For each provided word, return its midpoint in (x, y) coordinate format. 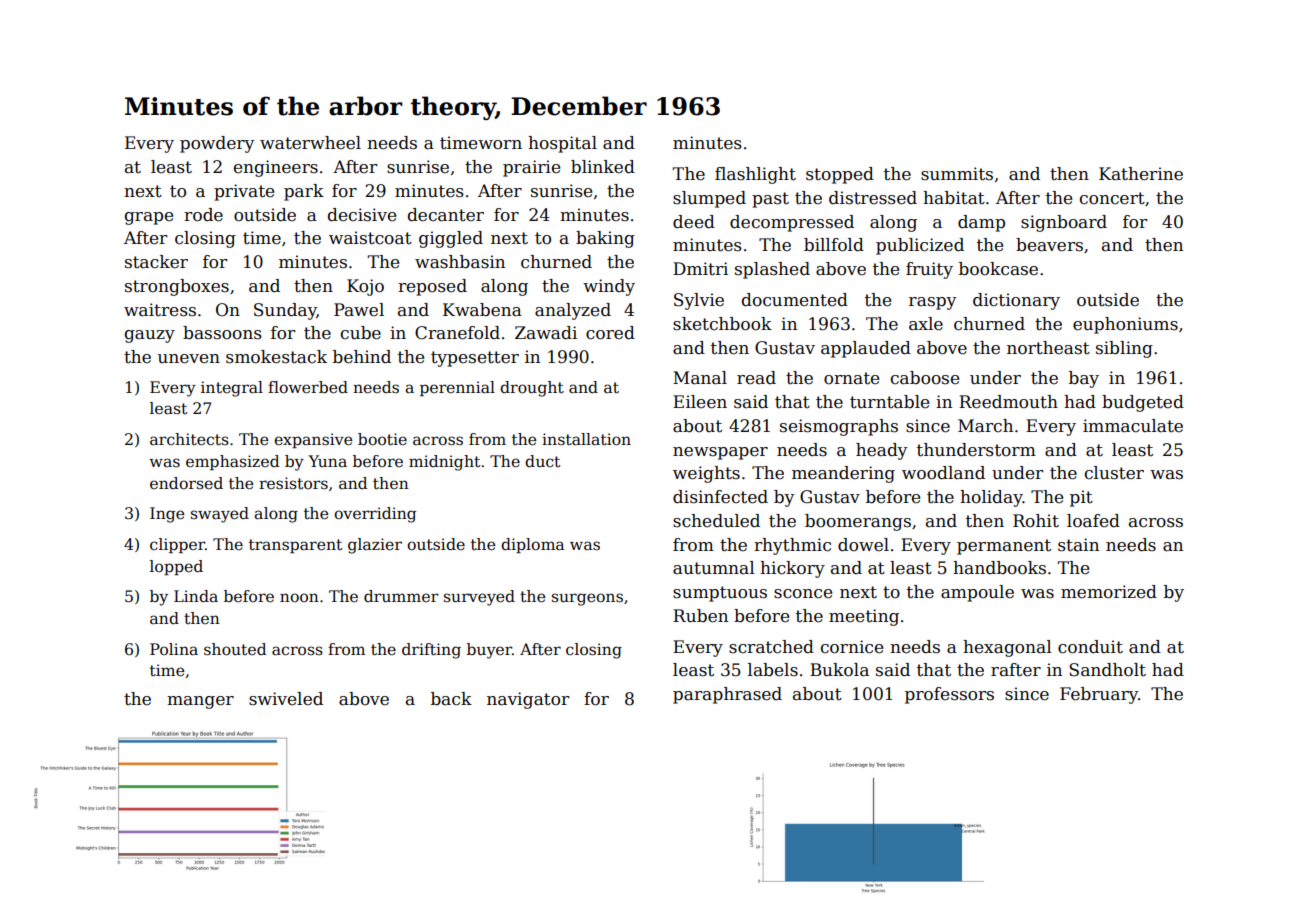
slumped (709, 199)
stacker (156, 262)
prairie (531, 168)
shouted (235, 649)
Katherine (1141, 174)
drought (532, 389)
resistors (293, 483)
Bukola (839, 670)
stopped (840, 175)
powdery (217, 144)
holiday (991, 498)
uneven (189, 359)
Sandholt (1107, 670)
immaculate (1133, 426)
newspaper (720, 453)
